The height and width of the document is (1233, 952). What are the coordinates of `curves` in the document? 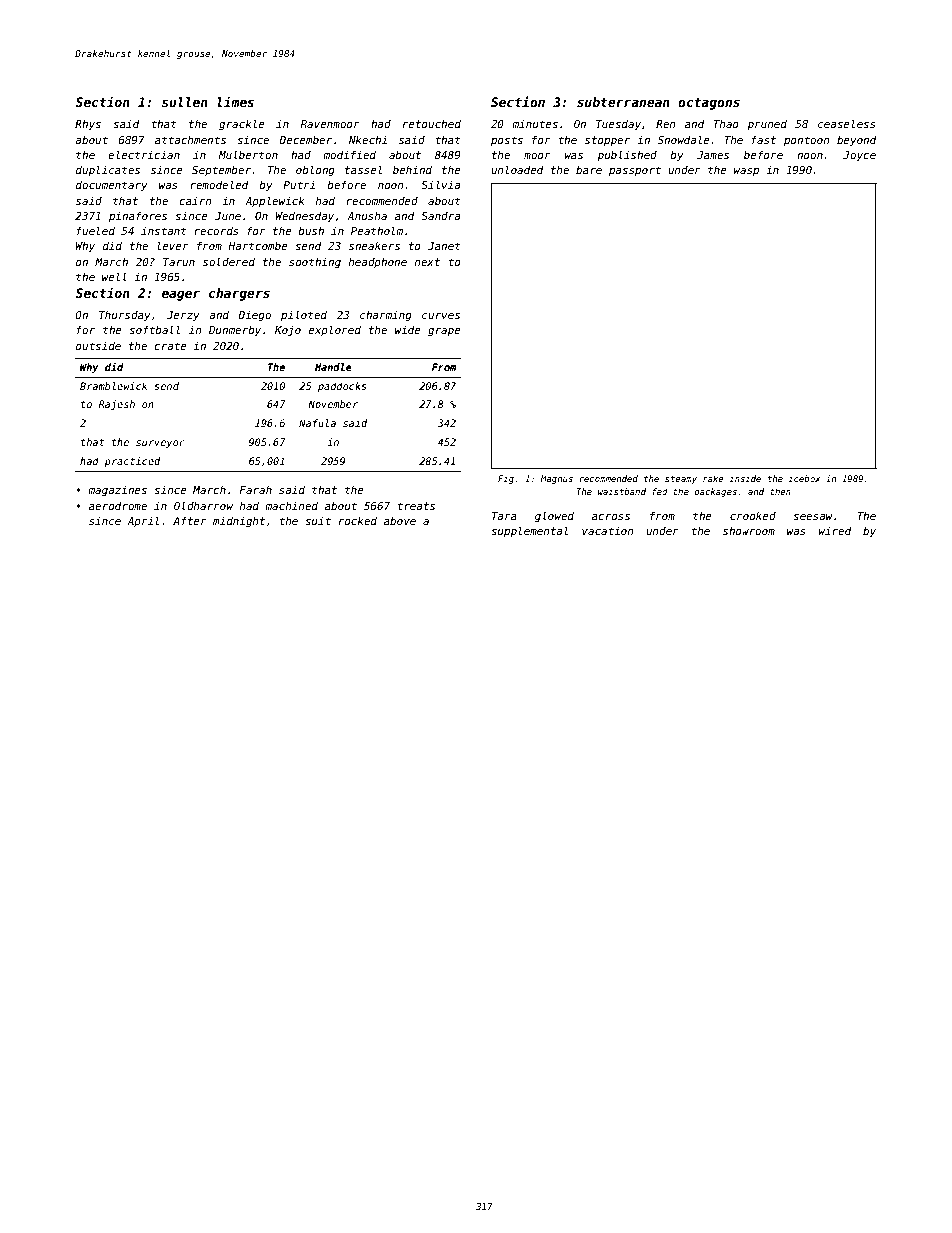 It's located at (441, 316).
